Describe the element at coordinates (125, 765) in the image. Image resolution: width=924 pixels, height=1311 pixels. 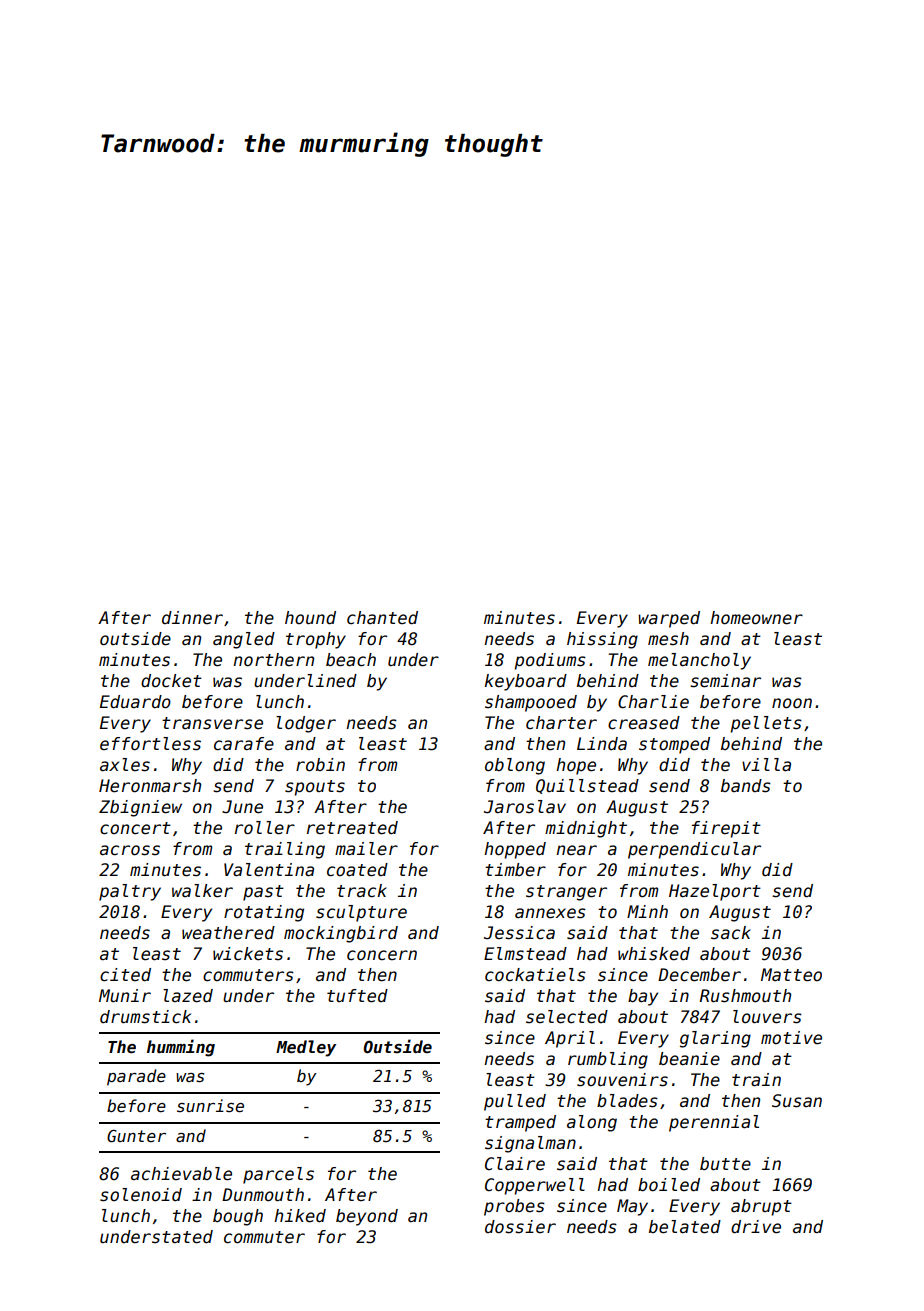
I see `axles` at that location.
